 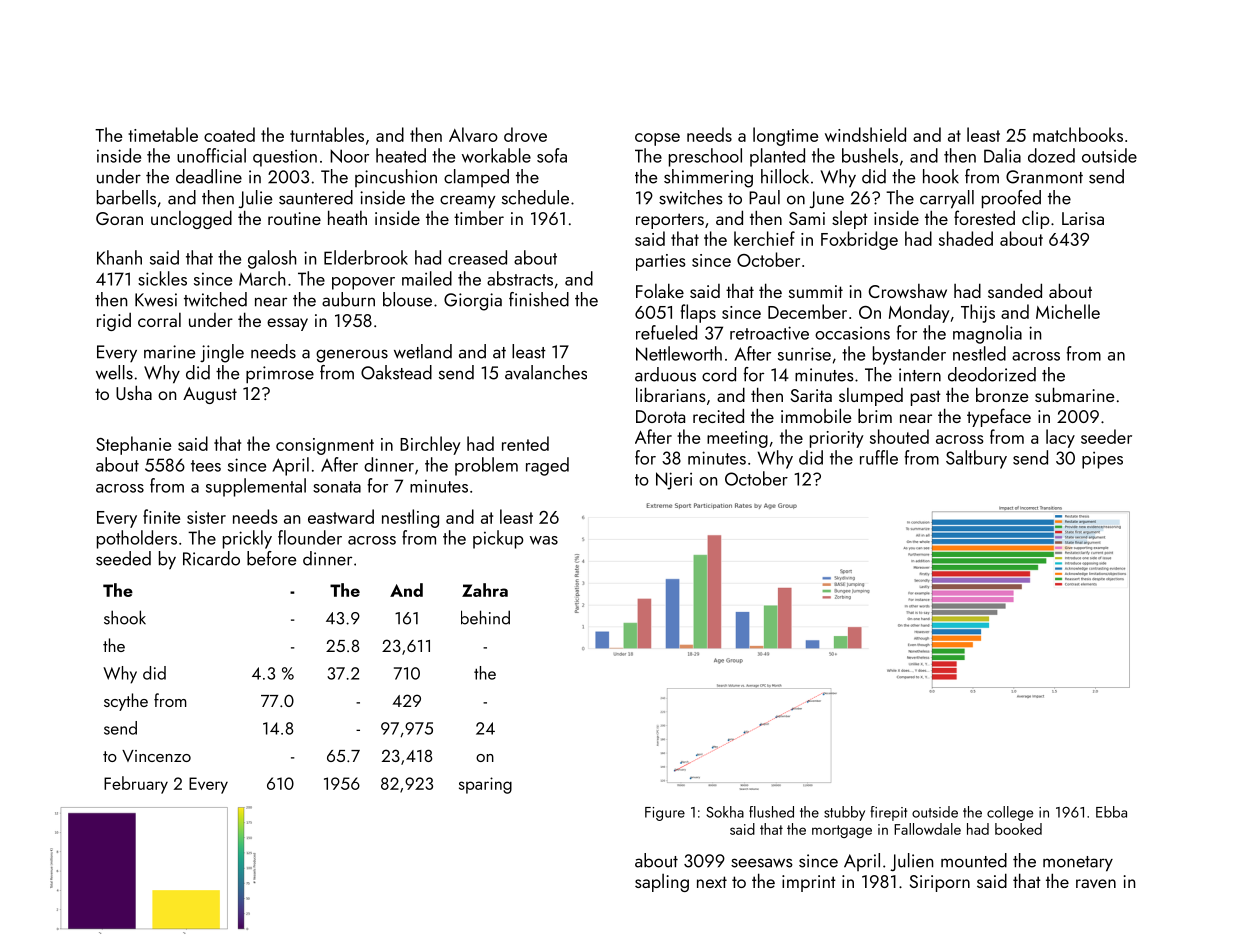 What do you see at coordinates (156, 756) in the screenshot?
I see `Vincenzo` at bounding box center [156, 756].
